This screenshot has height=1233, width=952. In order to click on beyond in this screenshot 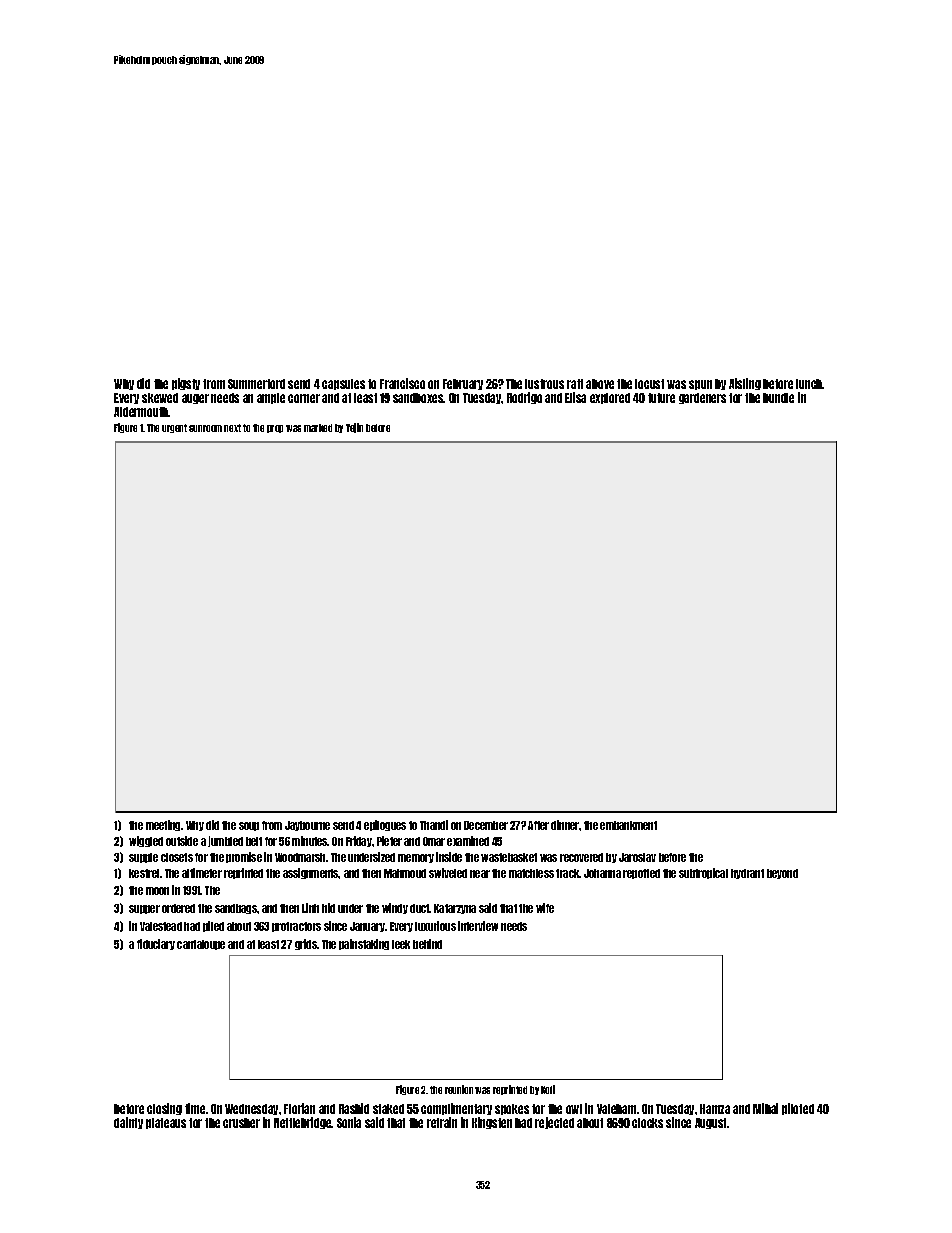, I will do `click(782, 874)`.
